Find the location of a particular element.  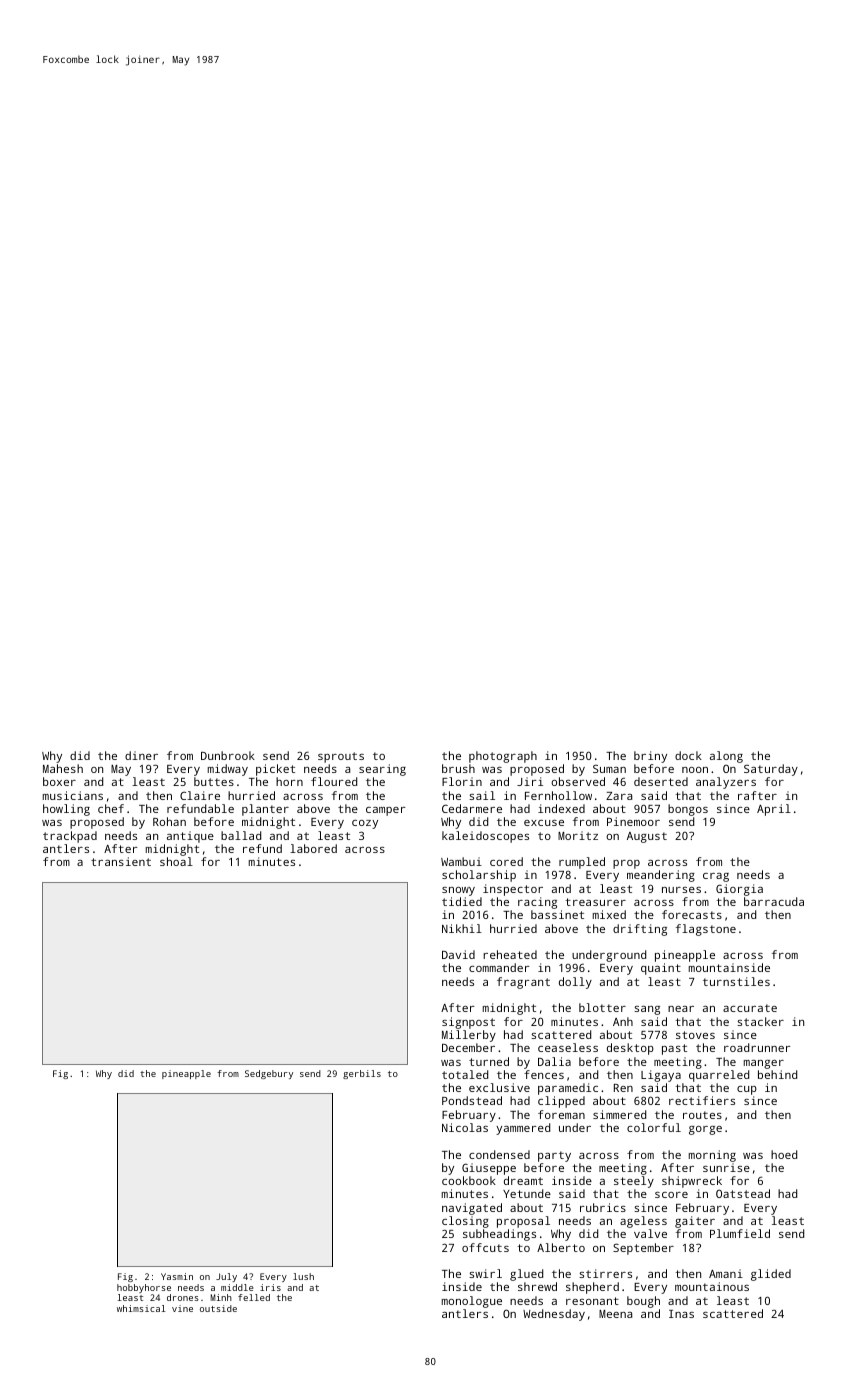

lush is located at coordinates (303, 1276).
